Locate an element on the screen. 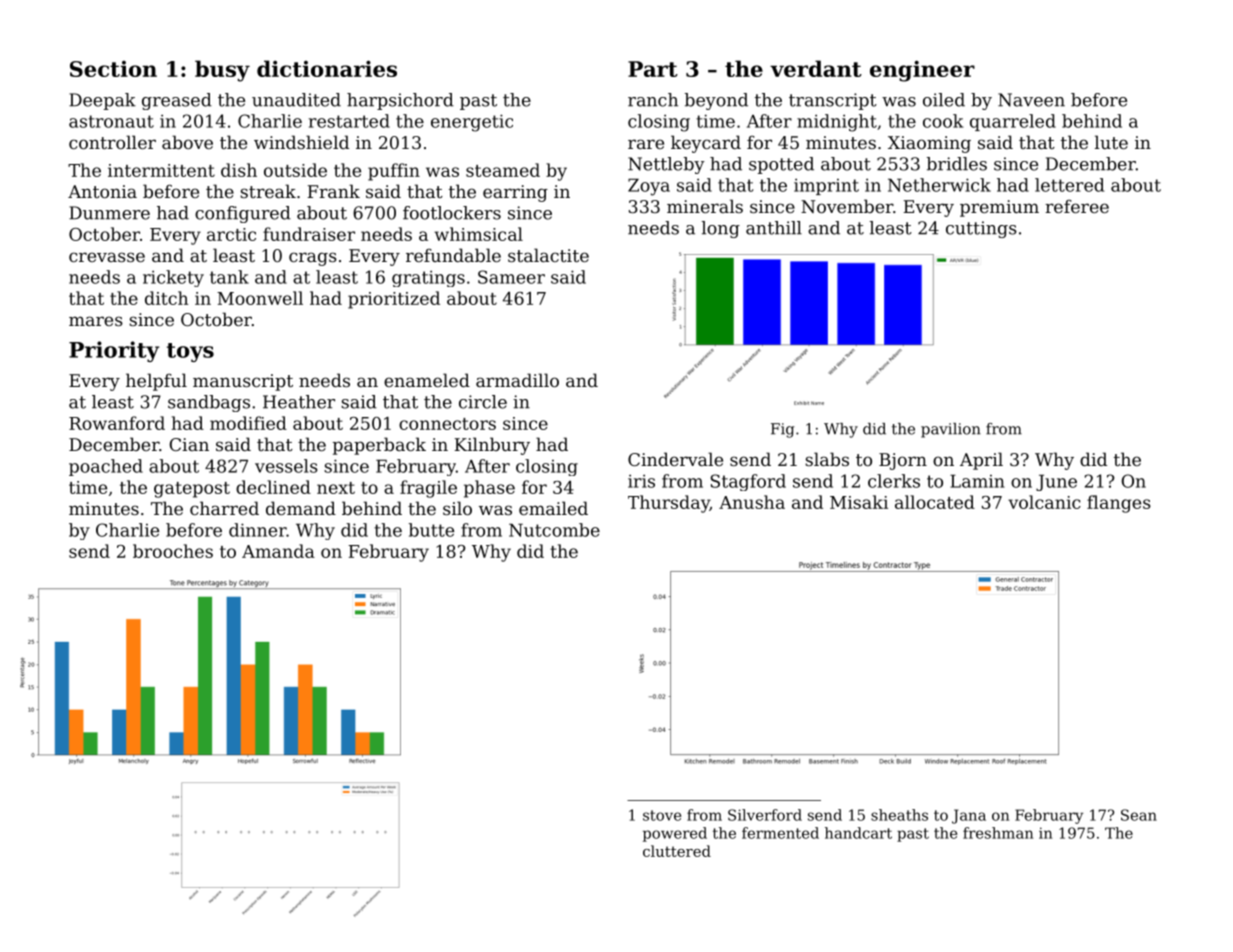 The height and width of the screenshot is (952, 1233). cluttered is located at coordinates (677, 851).
